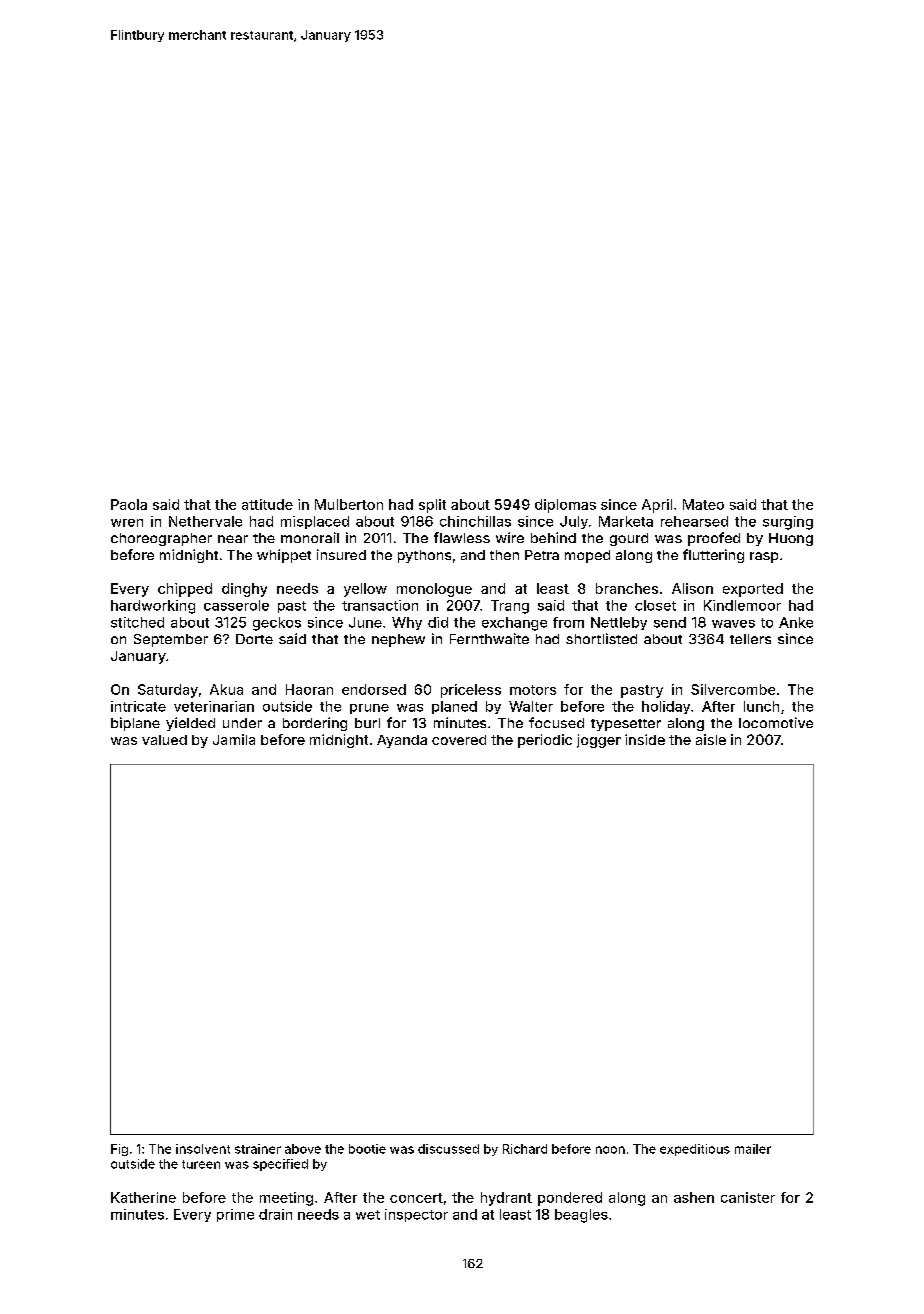 This screenshot has height=1314, width=924. What do you see at coordinates (267, 504) in the screenshot?
I see `attitude` at bounding box center [267, 504].
